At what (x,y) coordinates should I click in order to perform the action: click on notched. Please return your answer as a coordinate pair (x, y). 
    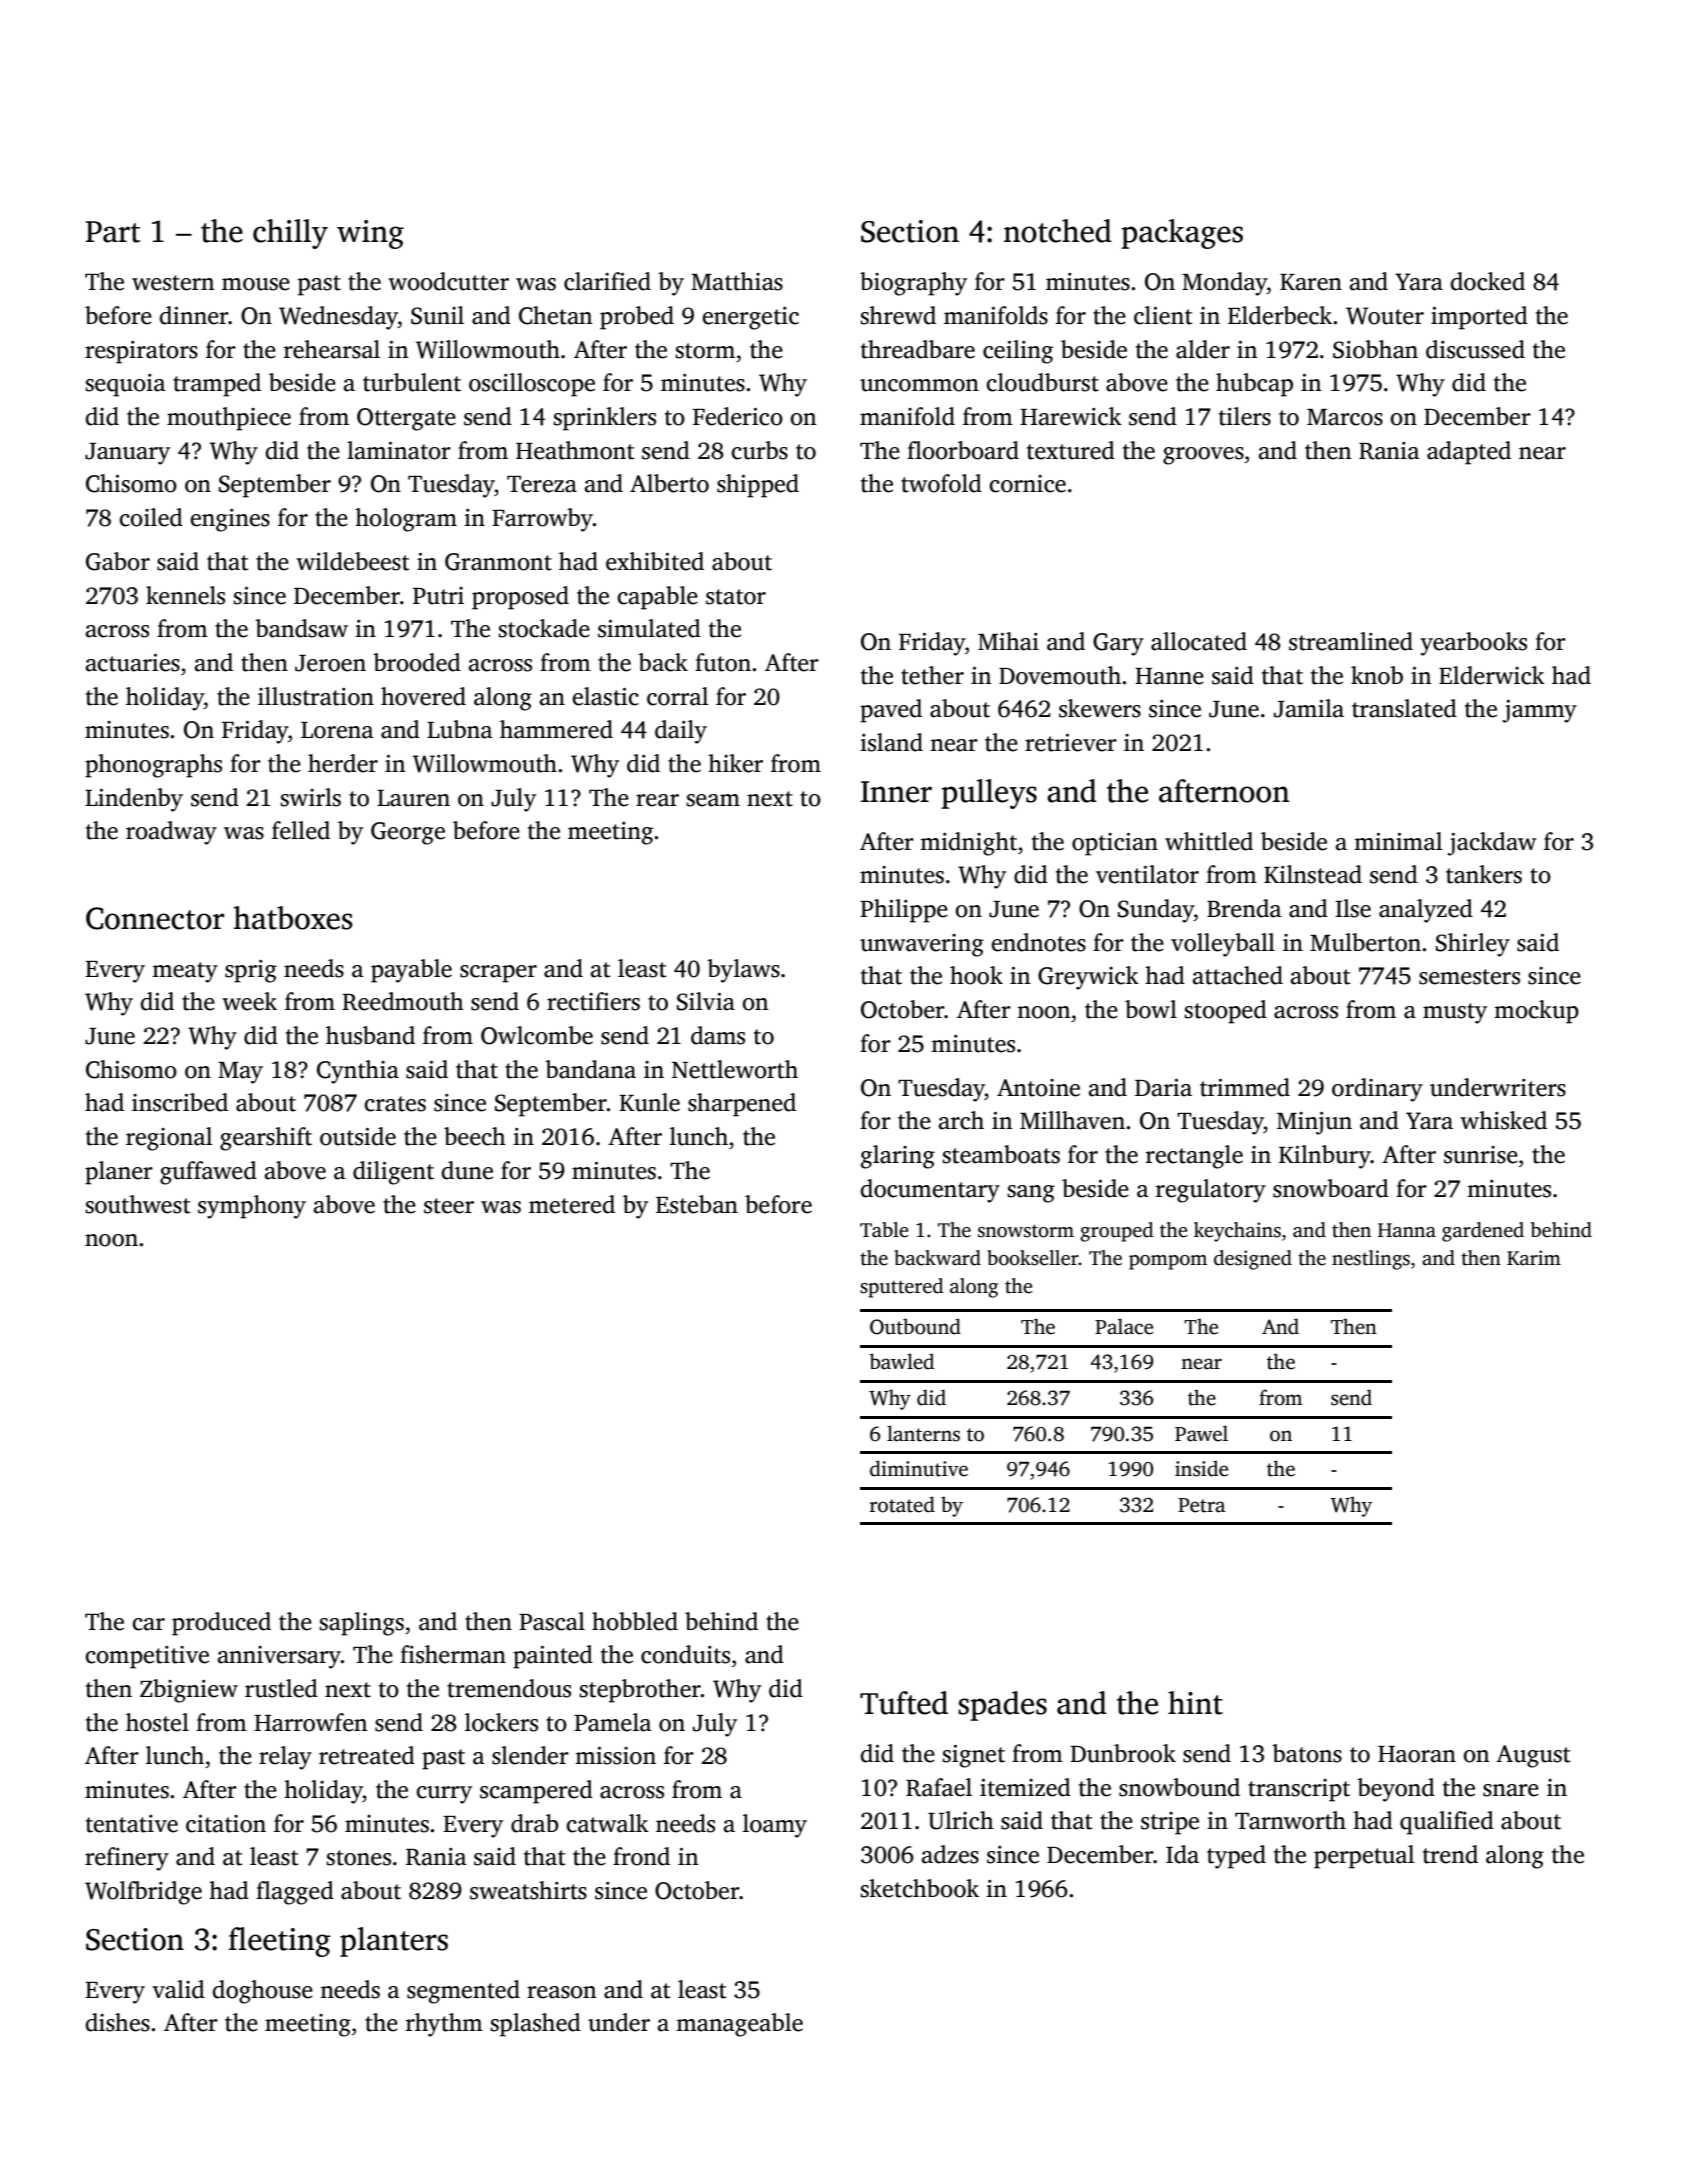
    Looking at the image, I should click on (1058, 231).
